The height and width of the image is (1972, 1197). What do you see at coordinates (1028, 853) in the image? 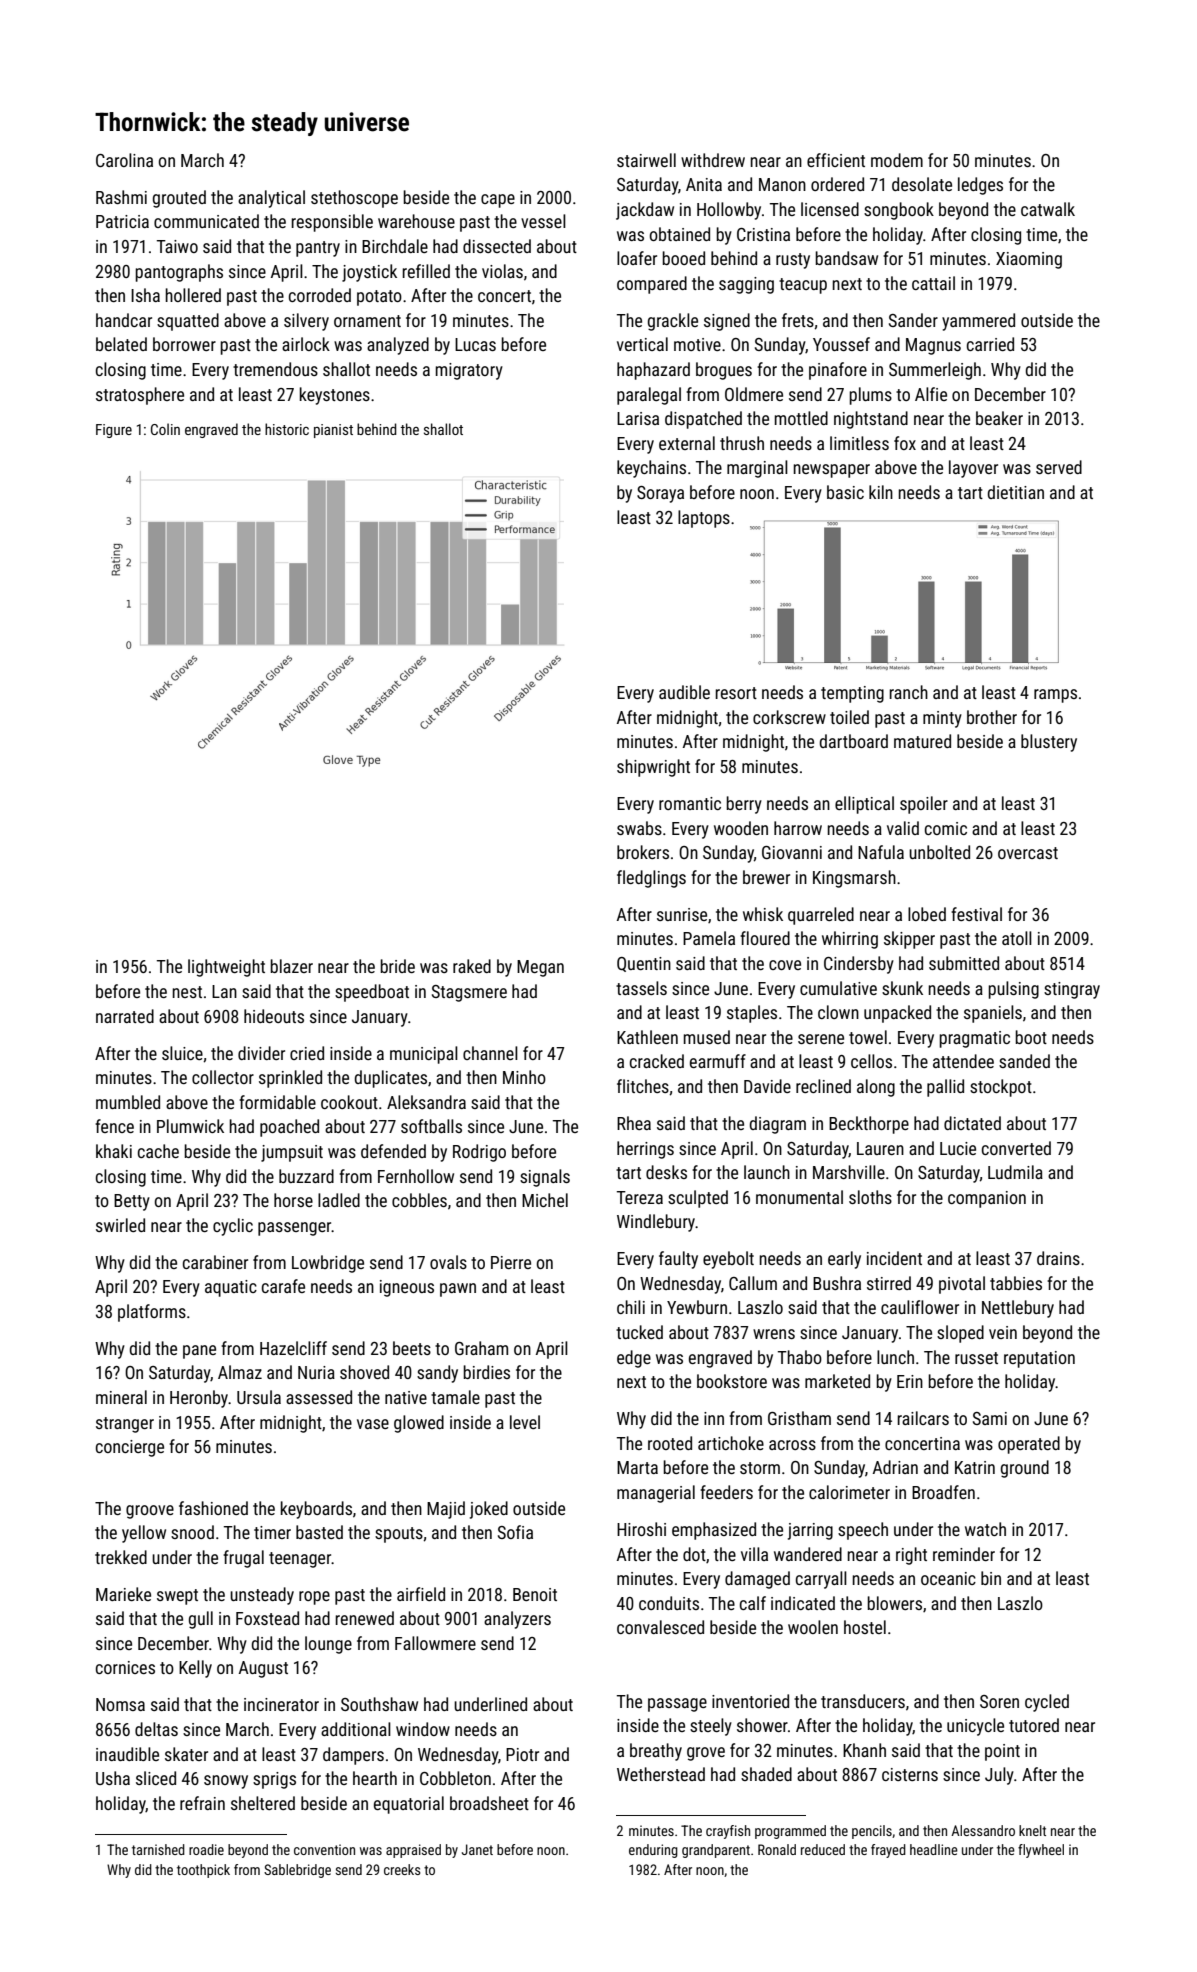
I see `overcast` at bounding box center [1028, 853].
